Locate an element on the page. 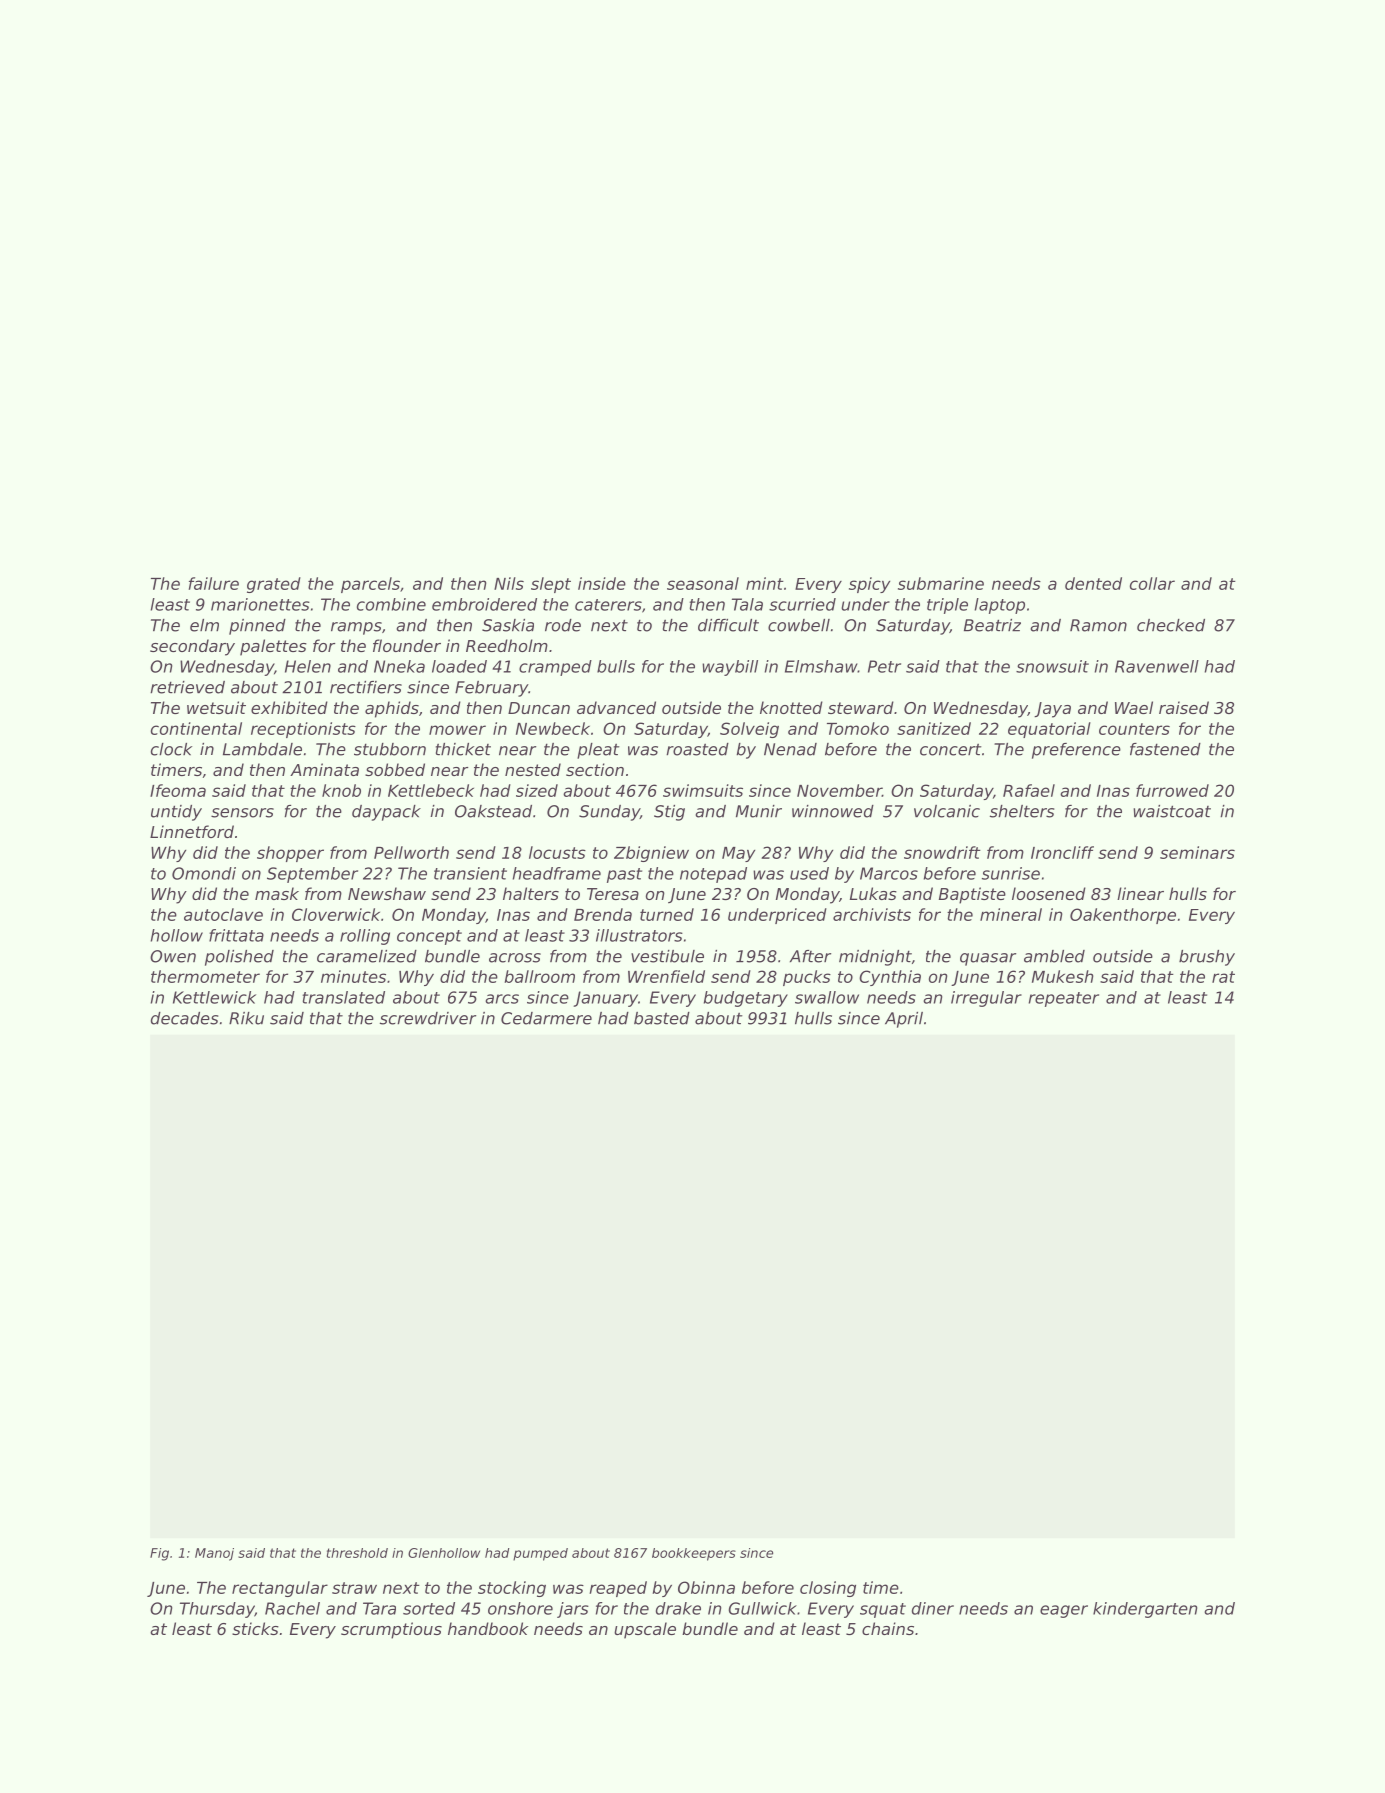 The height and width of the page is (1793, 1385). collar is located at coordinates (1152, 583).
